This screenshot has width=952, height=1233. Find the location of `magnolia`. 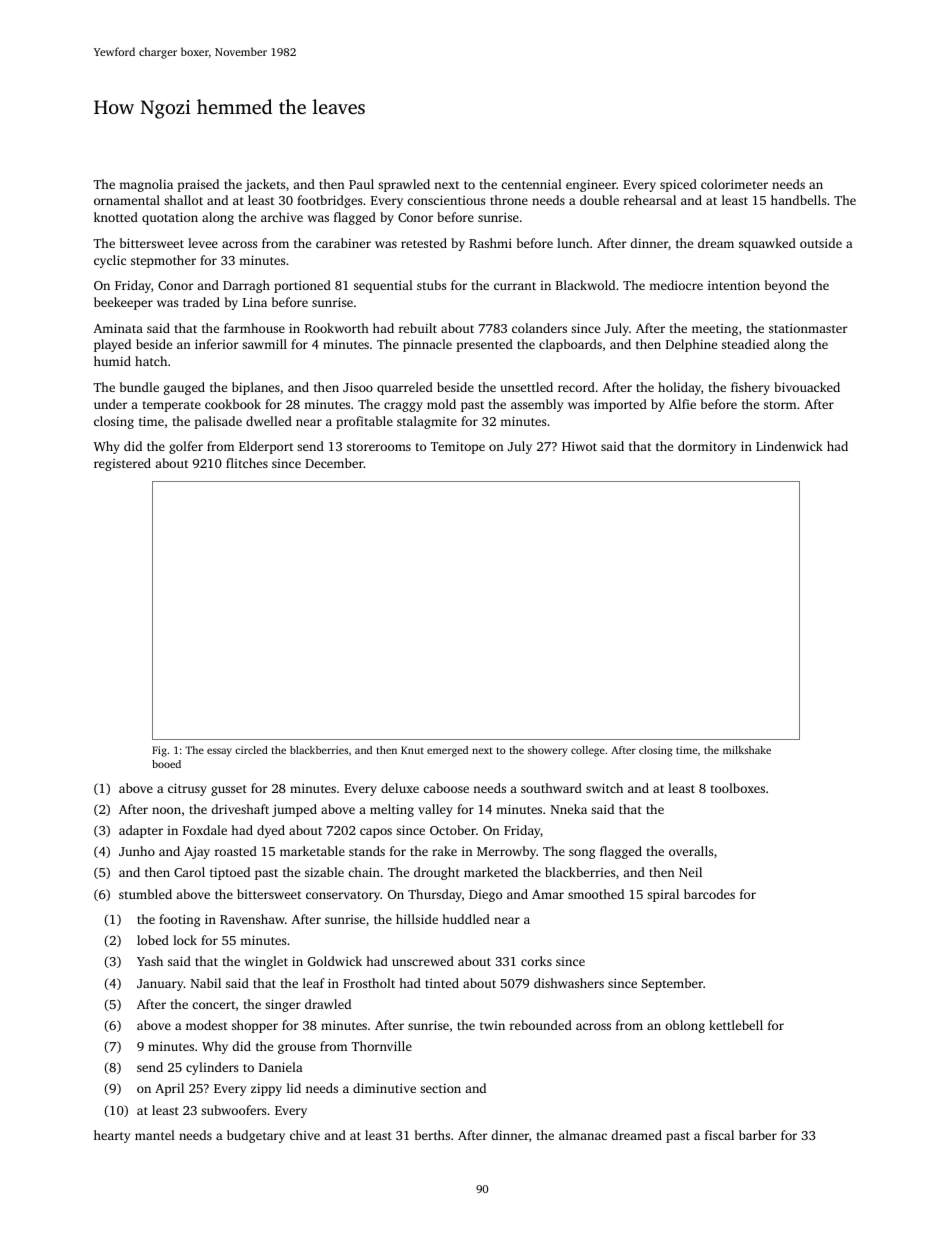

magnolia is located at coordinates (146, 185).
